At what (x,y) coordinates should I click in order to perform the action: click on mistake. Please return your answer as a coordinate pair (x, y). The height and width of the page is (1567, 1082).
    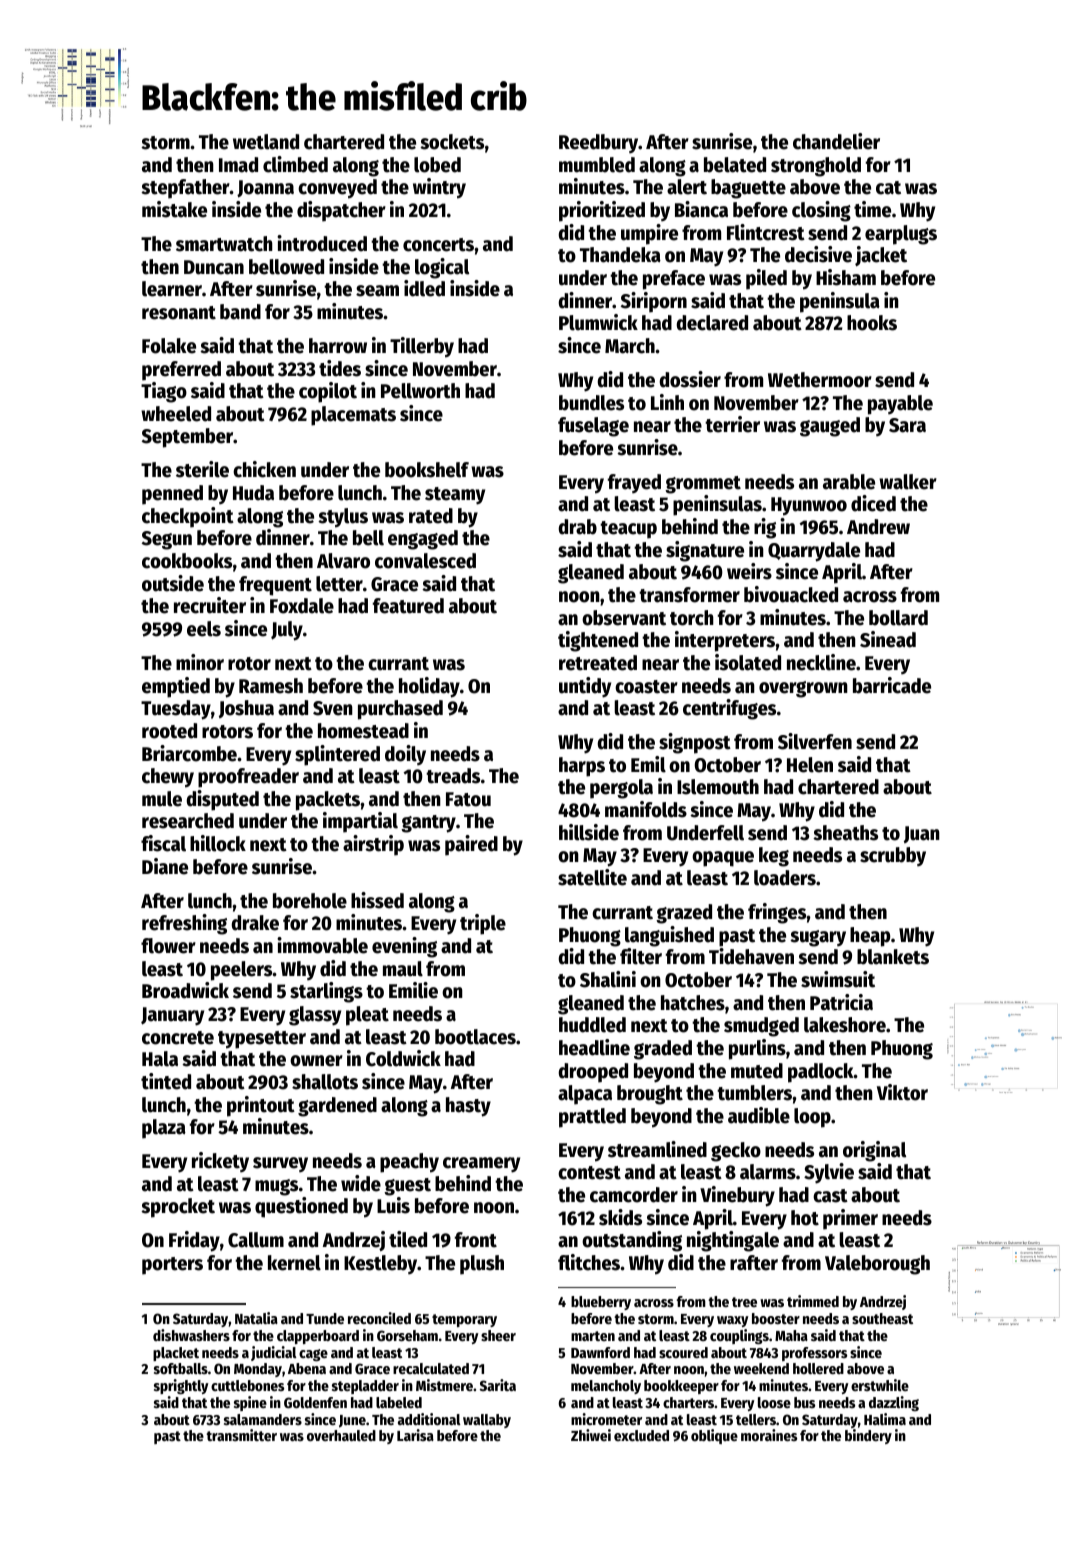
    Looking at the image, I should click on (174, 209).
